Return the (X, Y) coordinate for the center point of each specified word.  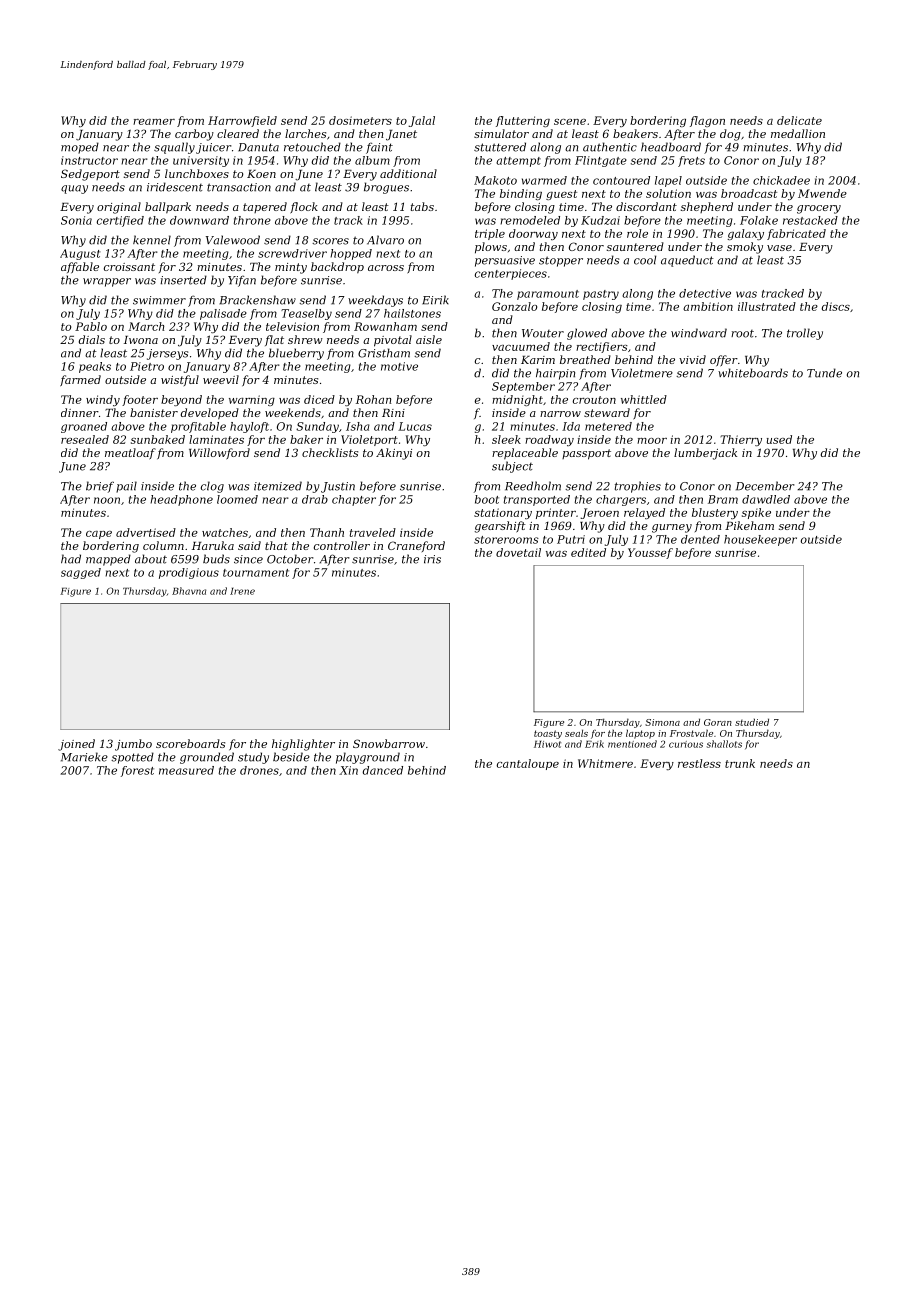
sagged (81, 573)
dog (730, 135)
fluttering (523, 121)
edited (588, 552)
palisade (223, 314)
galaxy (745, 234)
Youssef (650, 553)
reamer (154, 122)
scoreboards (190, 743)
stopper (561, 261)
